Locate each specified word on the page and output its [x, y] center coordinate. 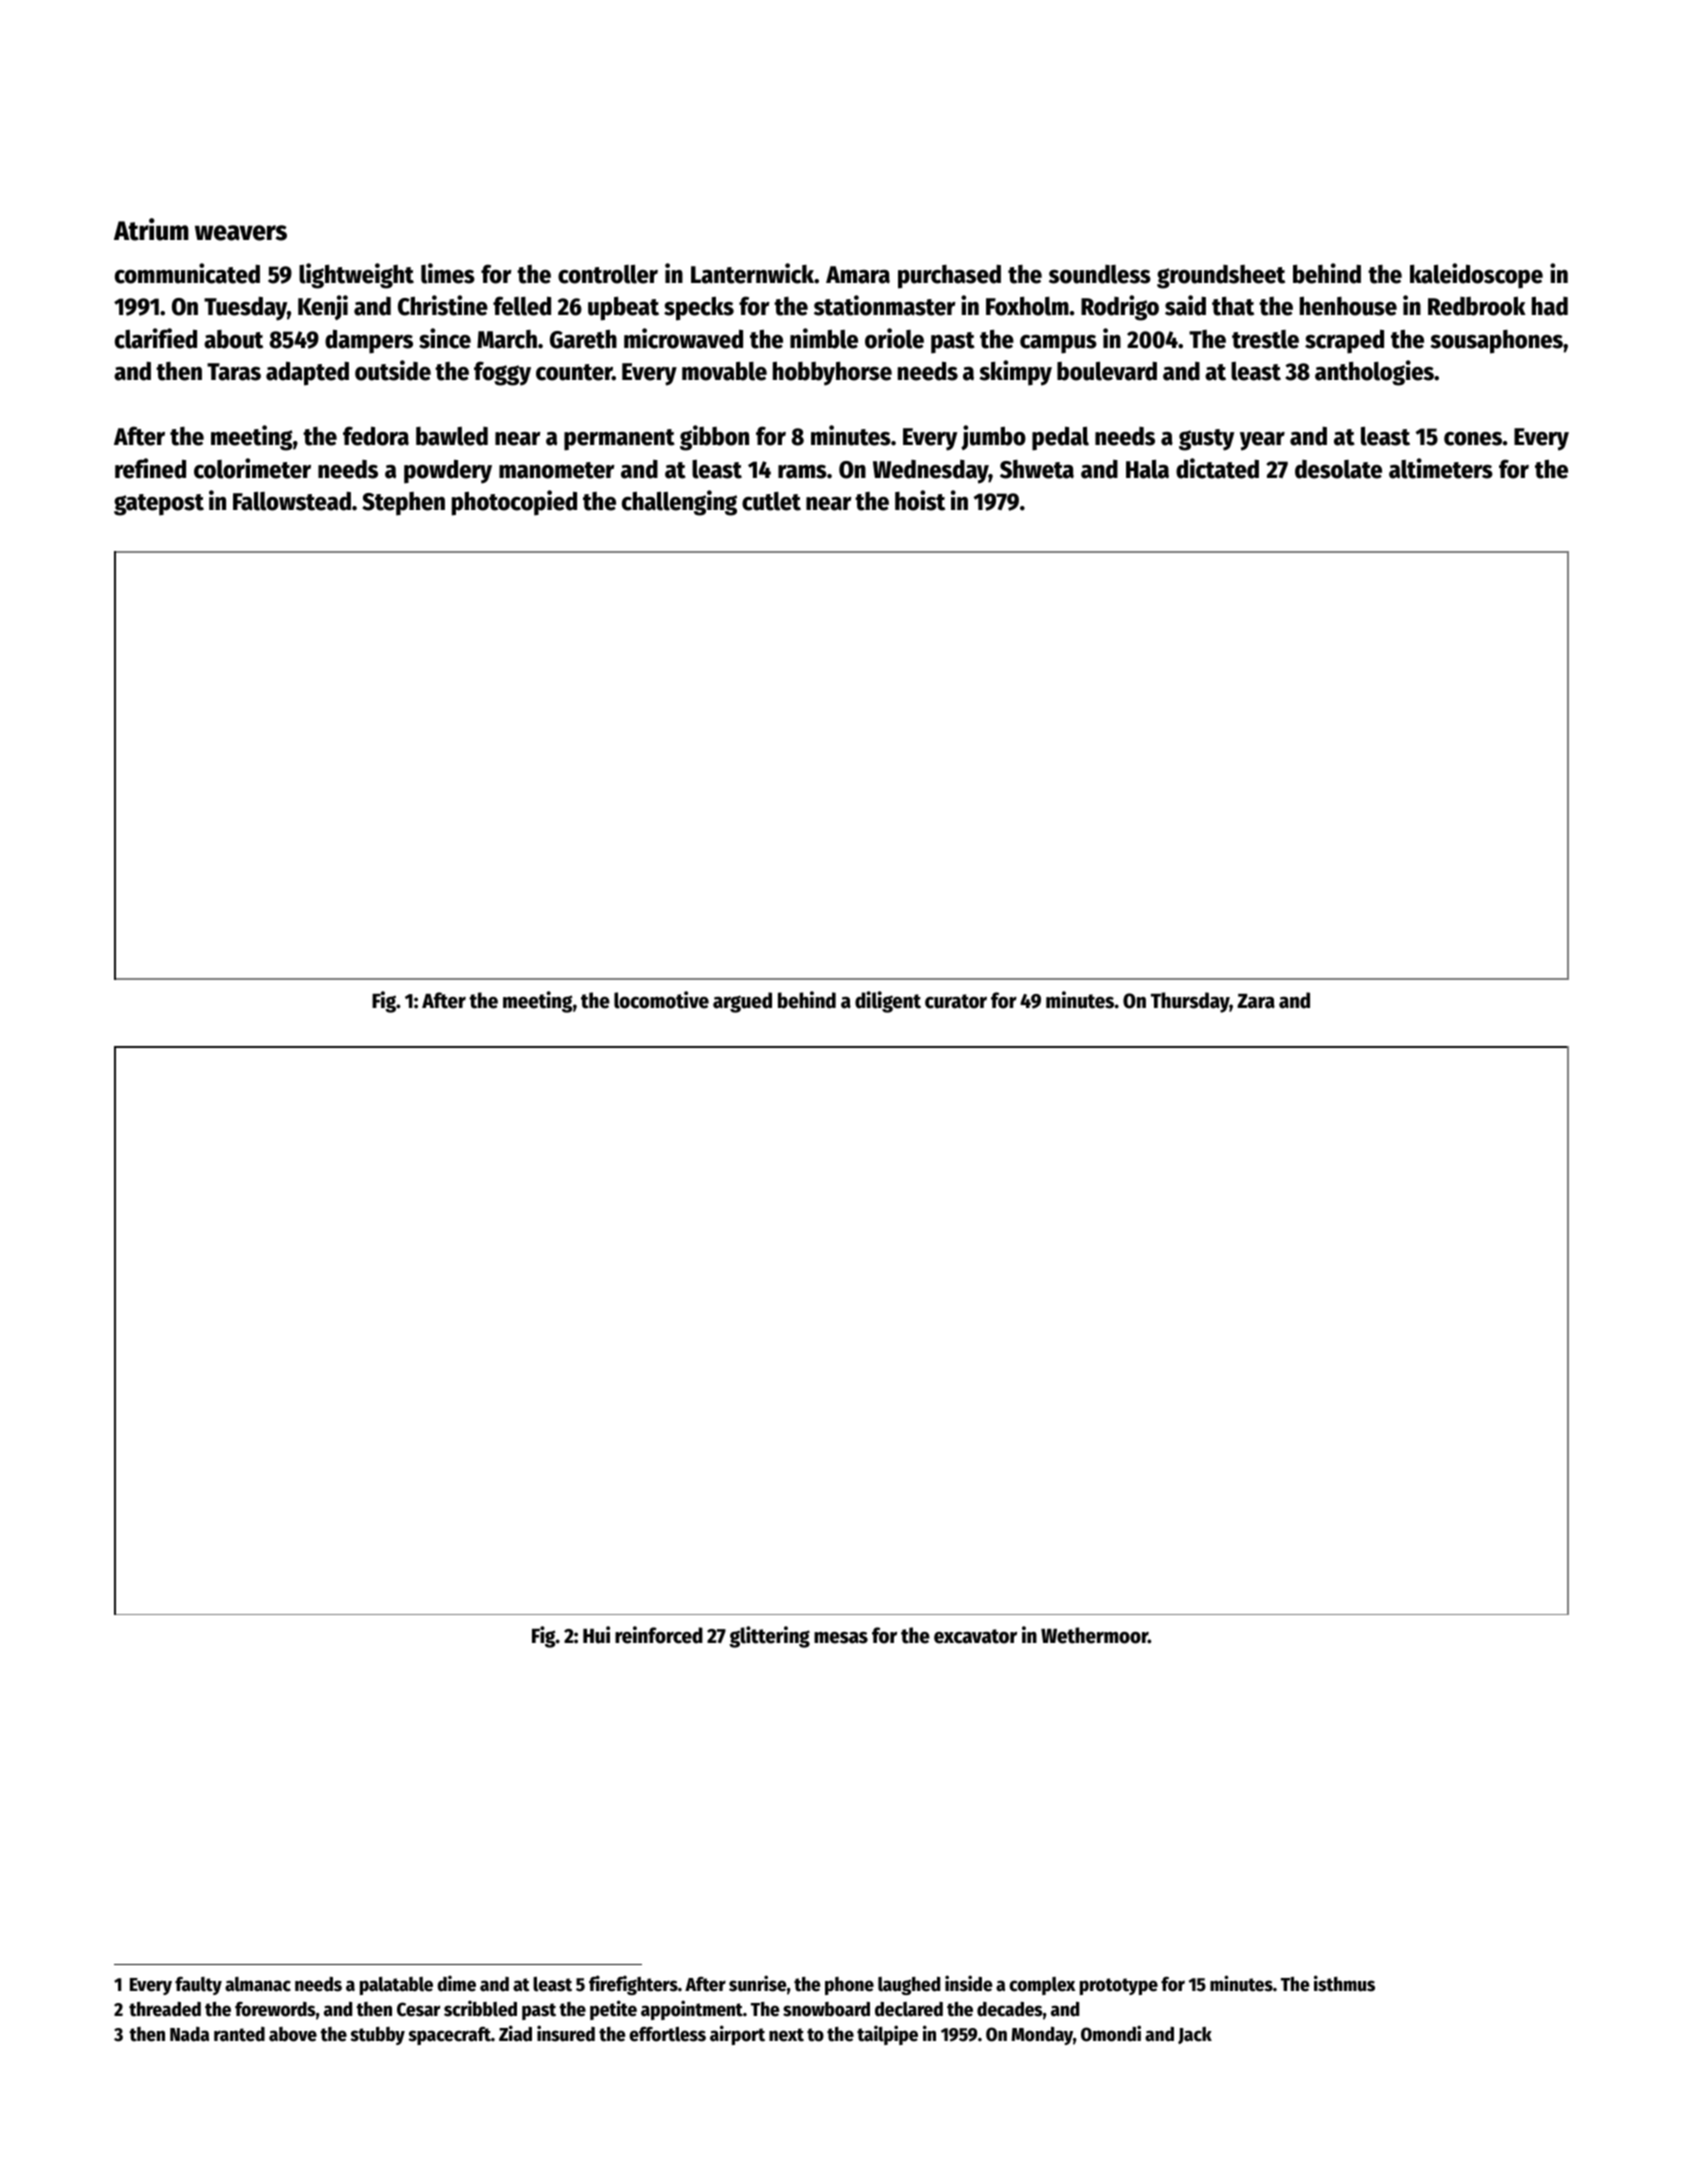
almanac [258, 1984]
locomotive [661, 1000]
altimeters [1441, 468]
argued [742, 1002]
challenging [679, 503]
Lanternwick [753, 273]
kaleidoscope [1476, 276]
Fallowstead [292, 501]
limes [448, 273]
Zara [1256, 1001]
